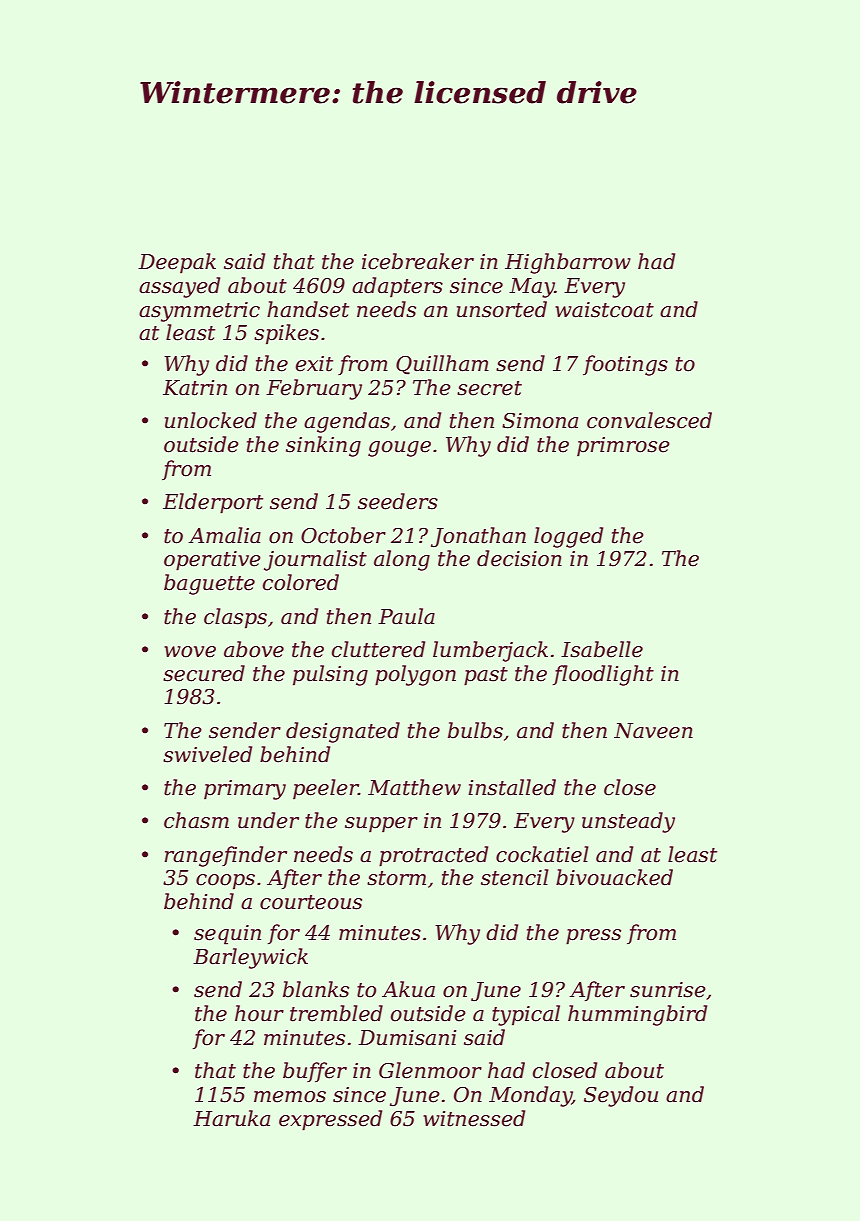 The image size is (860, 1221). What do you see at coordinates (628, 822) in the screenshot?
I see `unsteady` at bounding box center [628, 822].
